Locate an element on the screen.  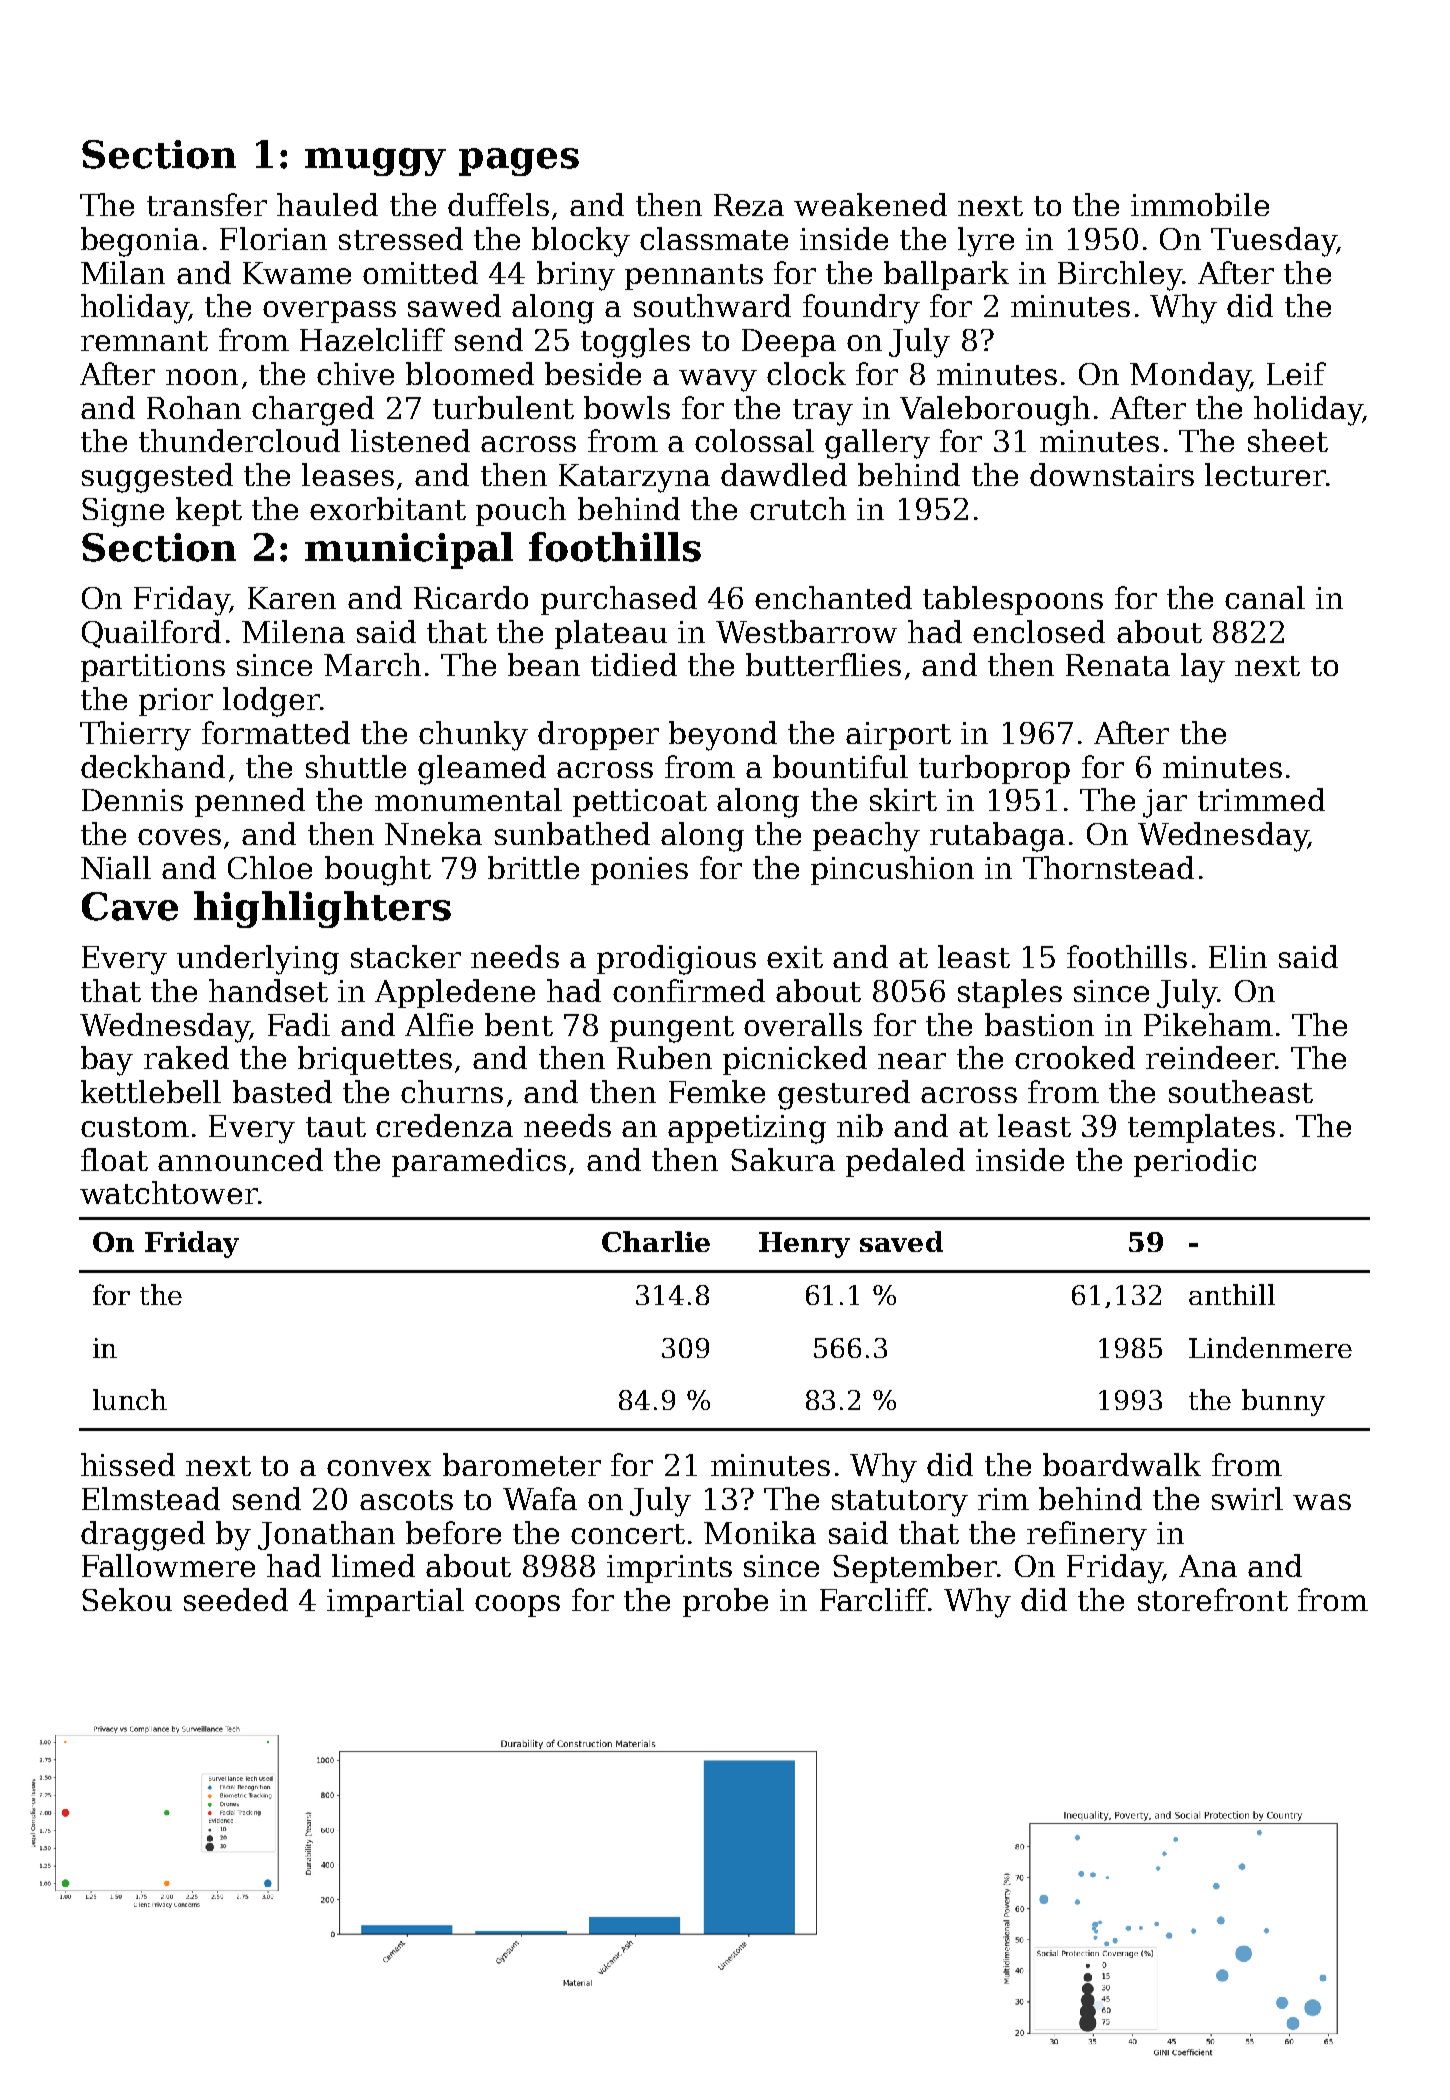
Nneka is located at coordinates (433, 833).
